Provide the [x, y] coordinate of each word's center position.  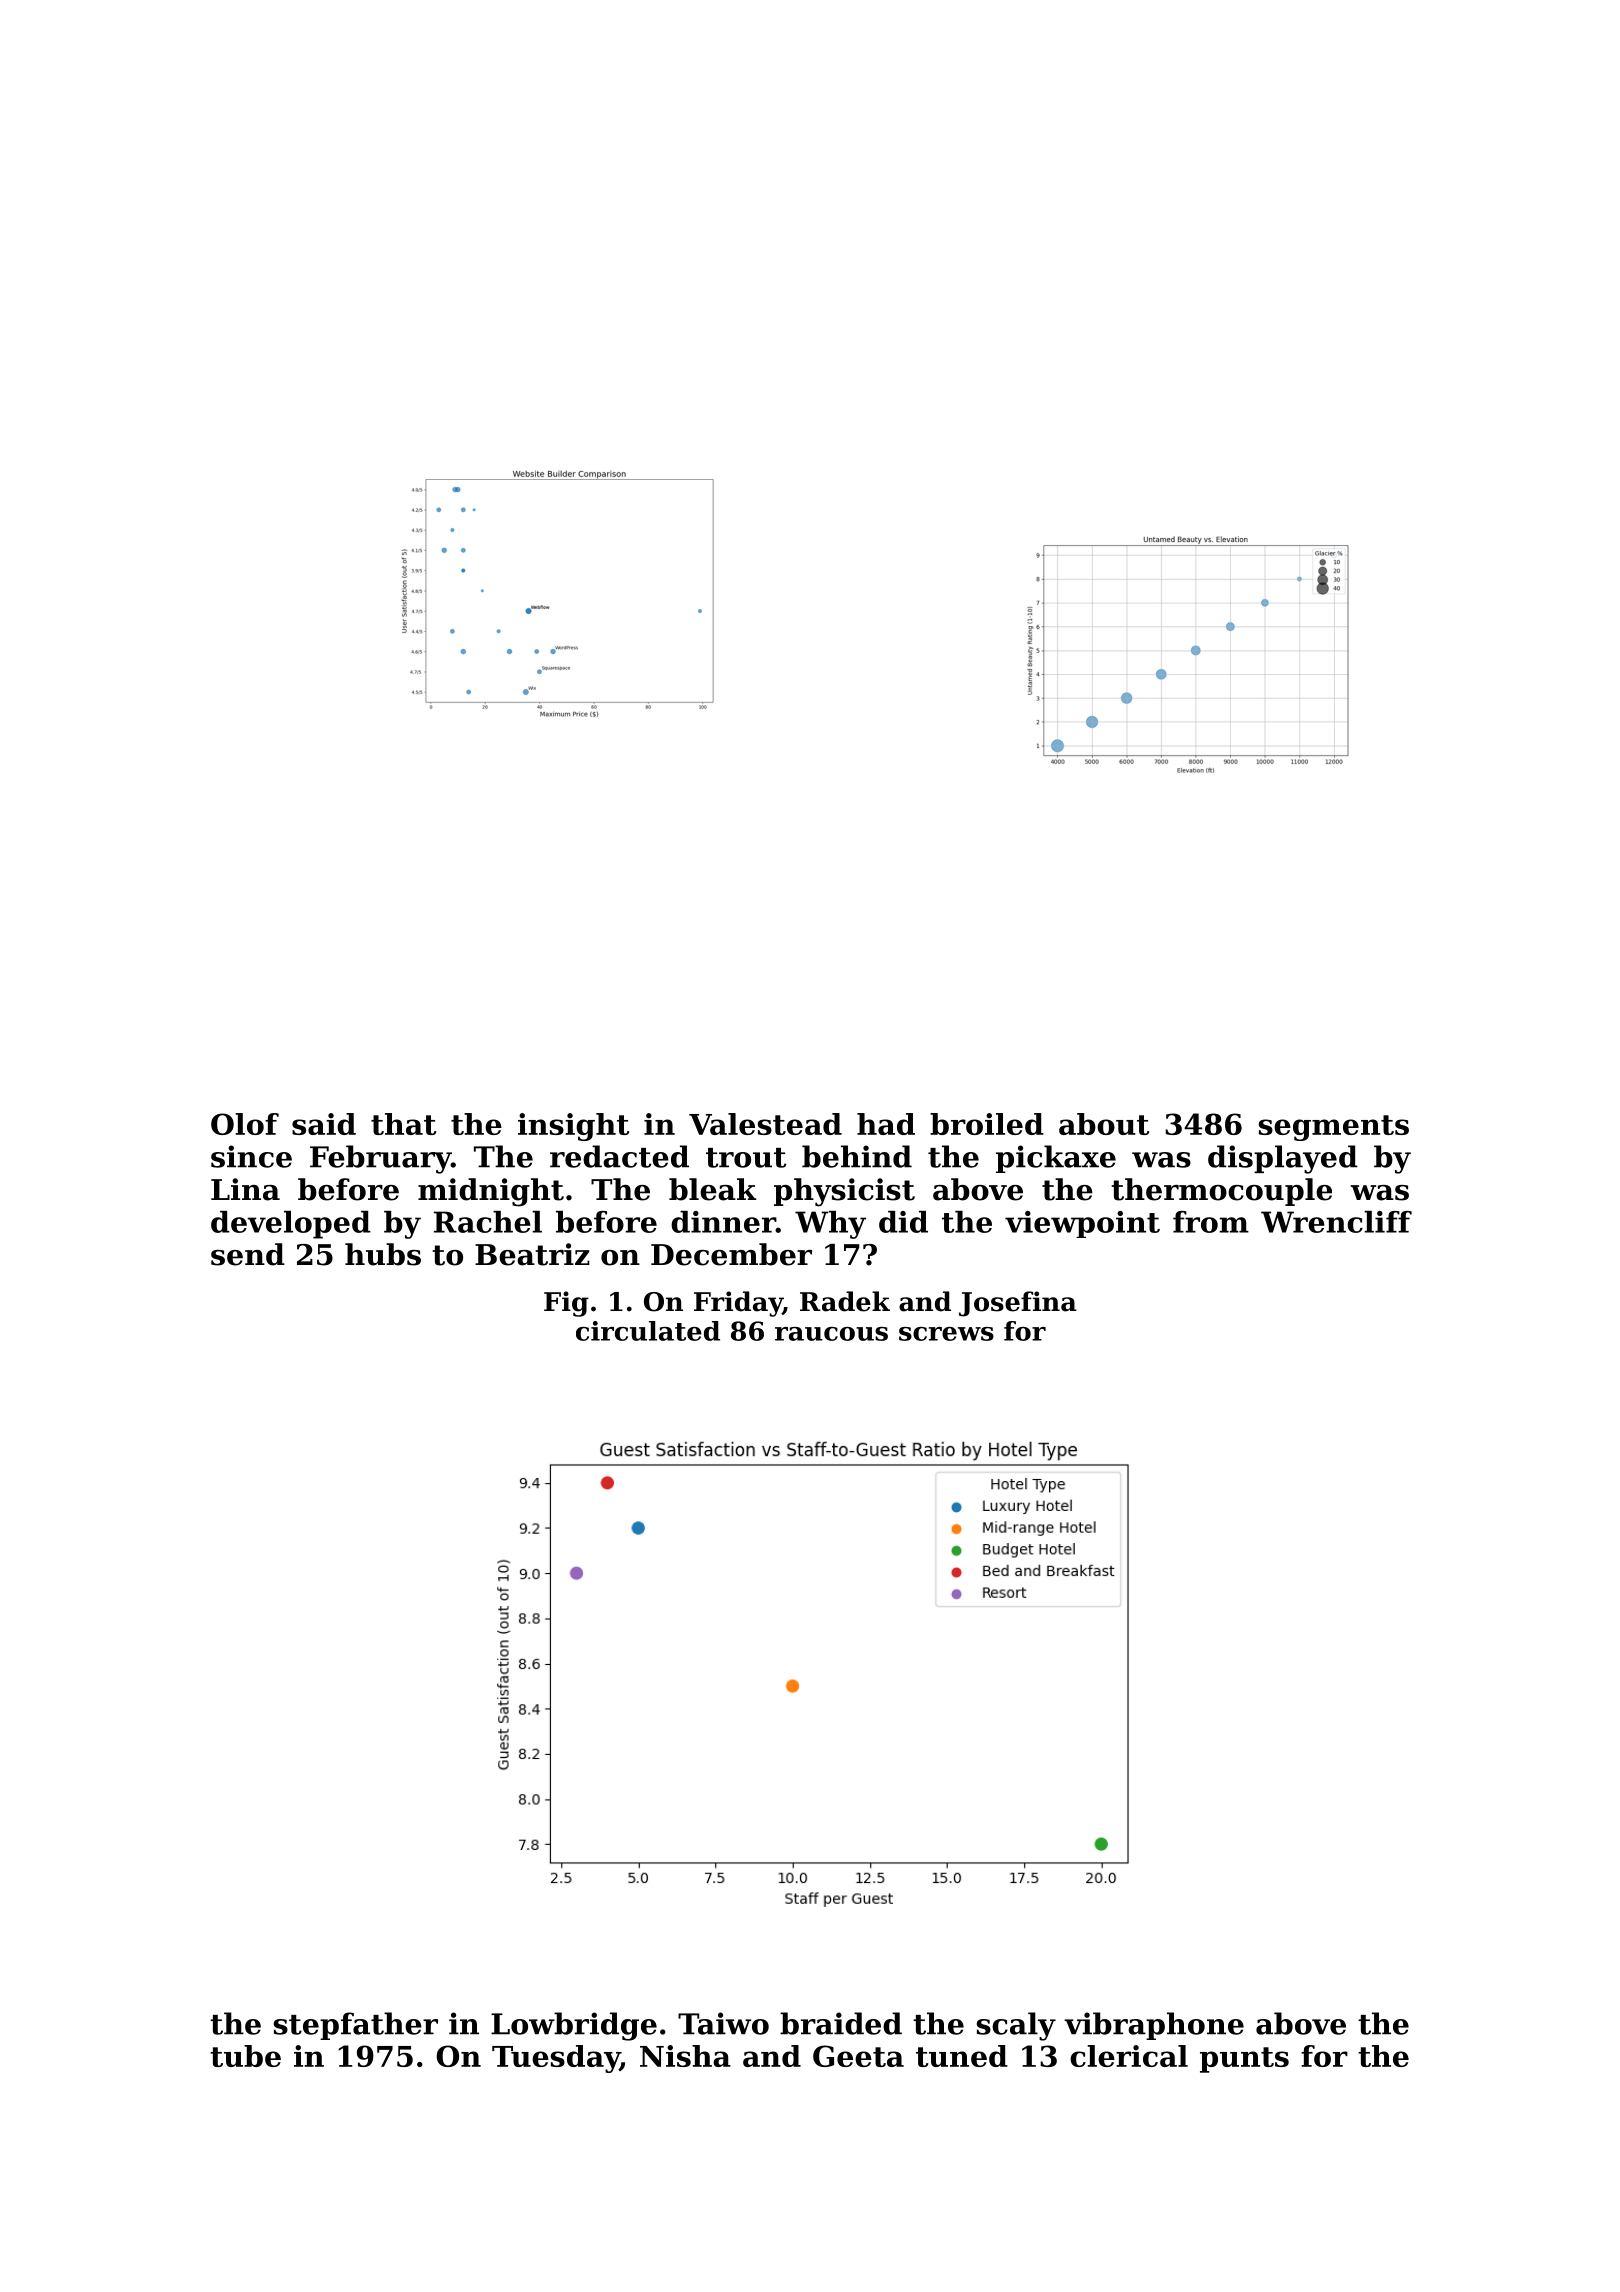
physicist [844, 1192]
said [324, 1124]
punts [1244, 2060]
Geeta [858, 2056]
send [248, 1254]
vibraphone [1154, 2026]
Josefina [1018, 1304]
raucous [831, 1334]
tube [245, 2056]
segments [1334, 1128]
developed [291, 1225]
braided [841, 2023]
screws [946, 1334]
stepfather [356, 2026]
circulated [648, 1331]
